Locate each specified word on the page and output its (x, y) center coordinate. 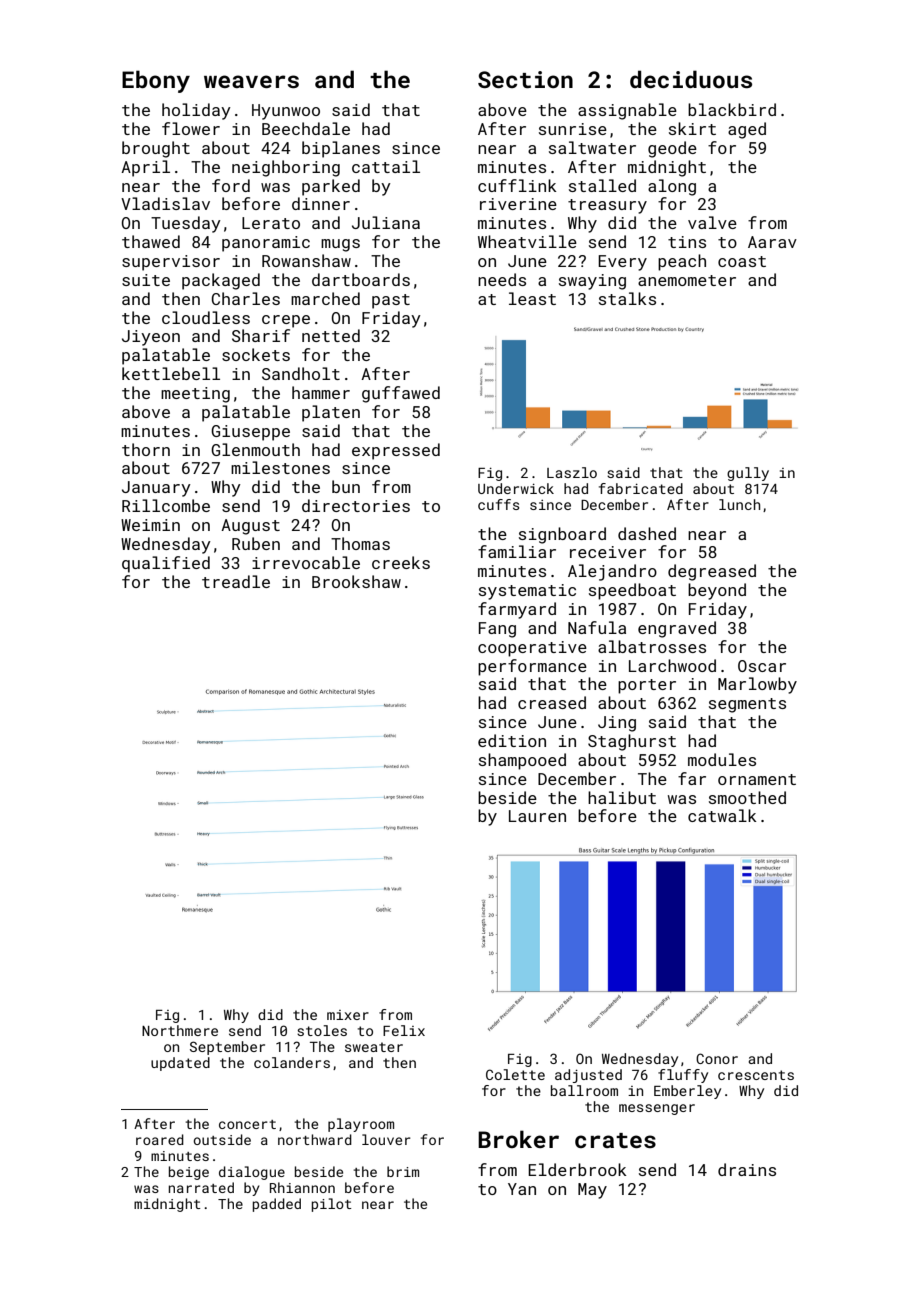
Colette (515, 1074)
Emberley (687, 1092)
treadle (236, 581)
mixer (348, 1015)
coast (742, 261)
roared (160, 1139)
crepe (286, 321)
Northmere (180, 1030)
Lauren (537, 816)
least (532, 298)
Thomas (360, 543)
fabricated (641, 488)
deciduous (691, 79)
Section (525, 79)
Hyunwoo (286, 112)
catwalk (722, 815)
